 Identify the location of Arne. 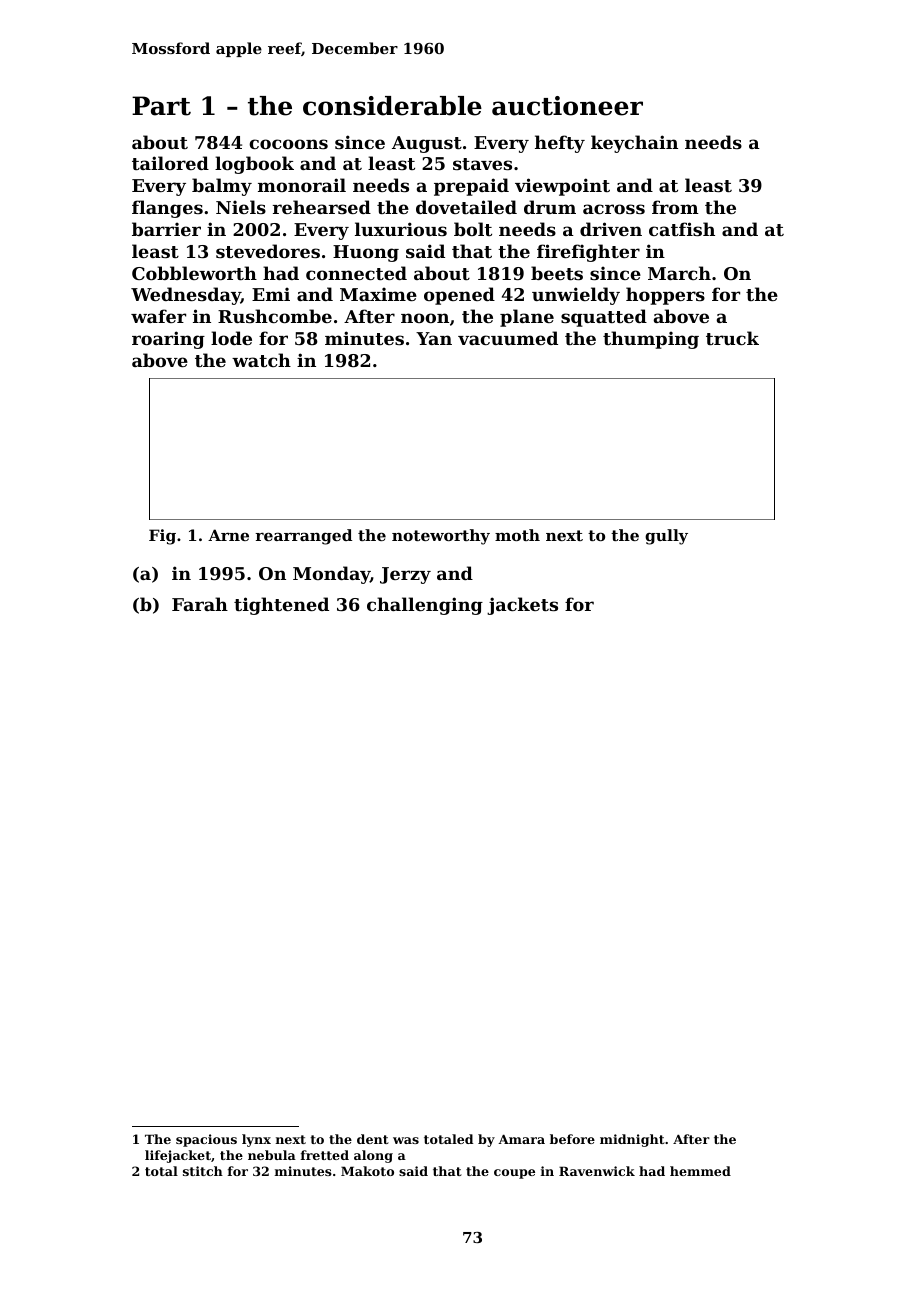
(228, 535).
